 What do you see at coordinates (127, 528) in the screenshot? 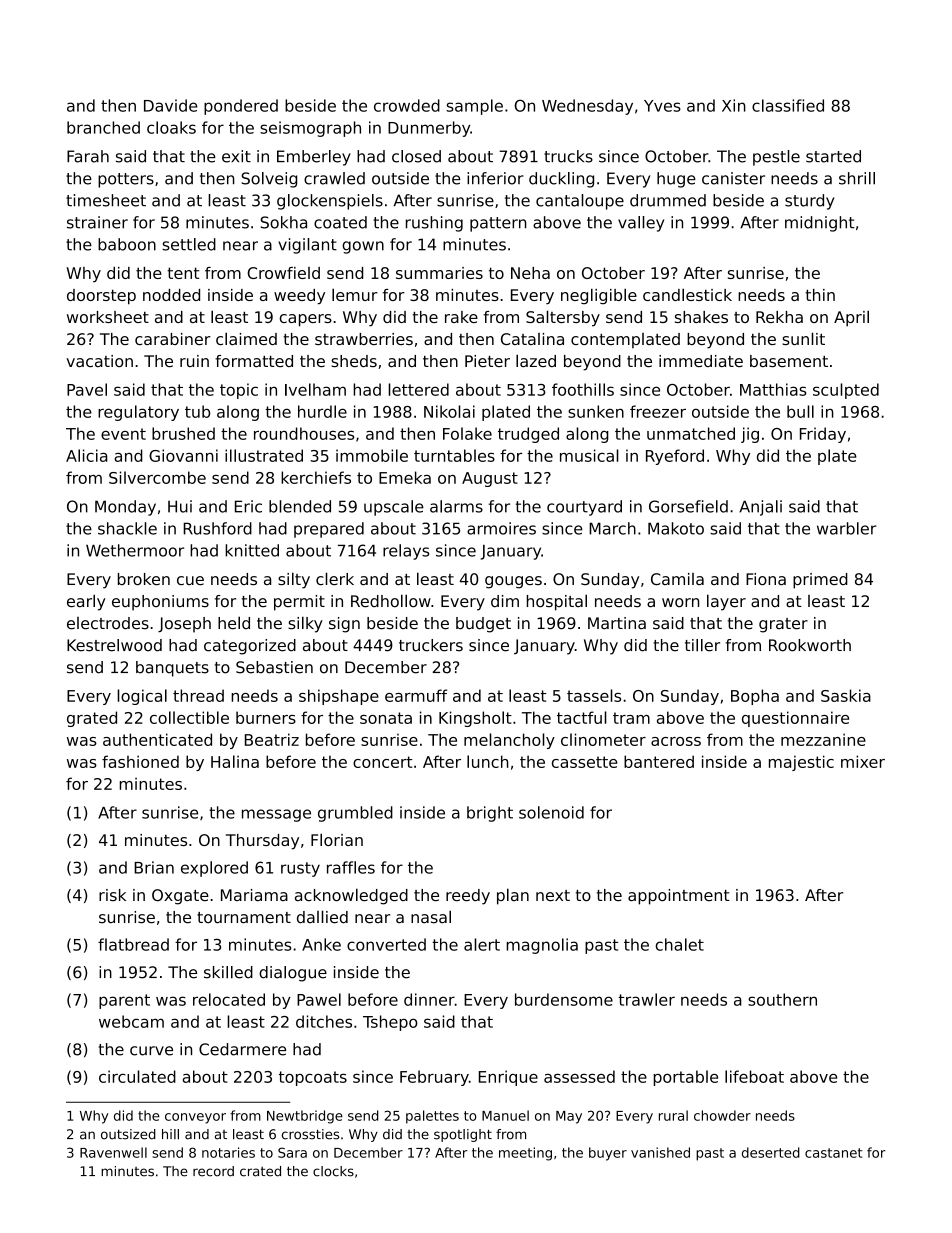
I see `shackle` at bounding box center [127, 528].
